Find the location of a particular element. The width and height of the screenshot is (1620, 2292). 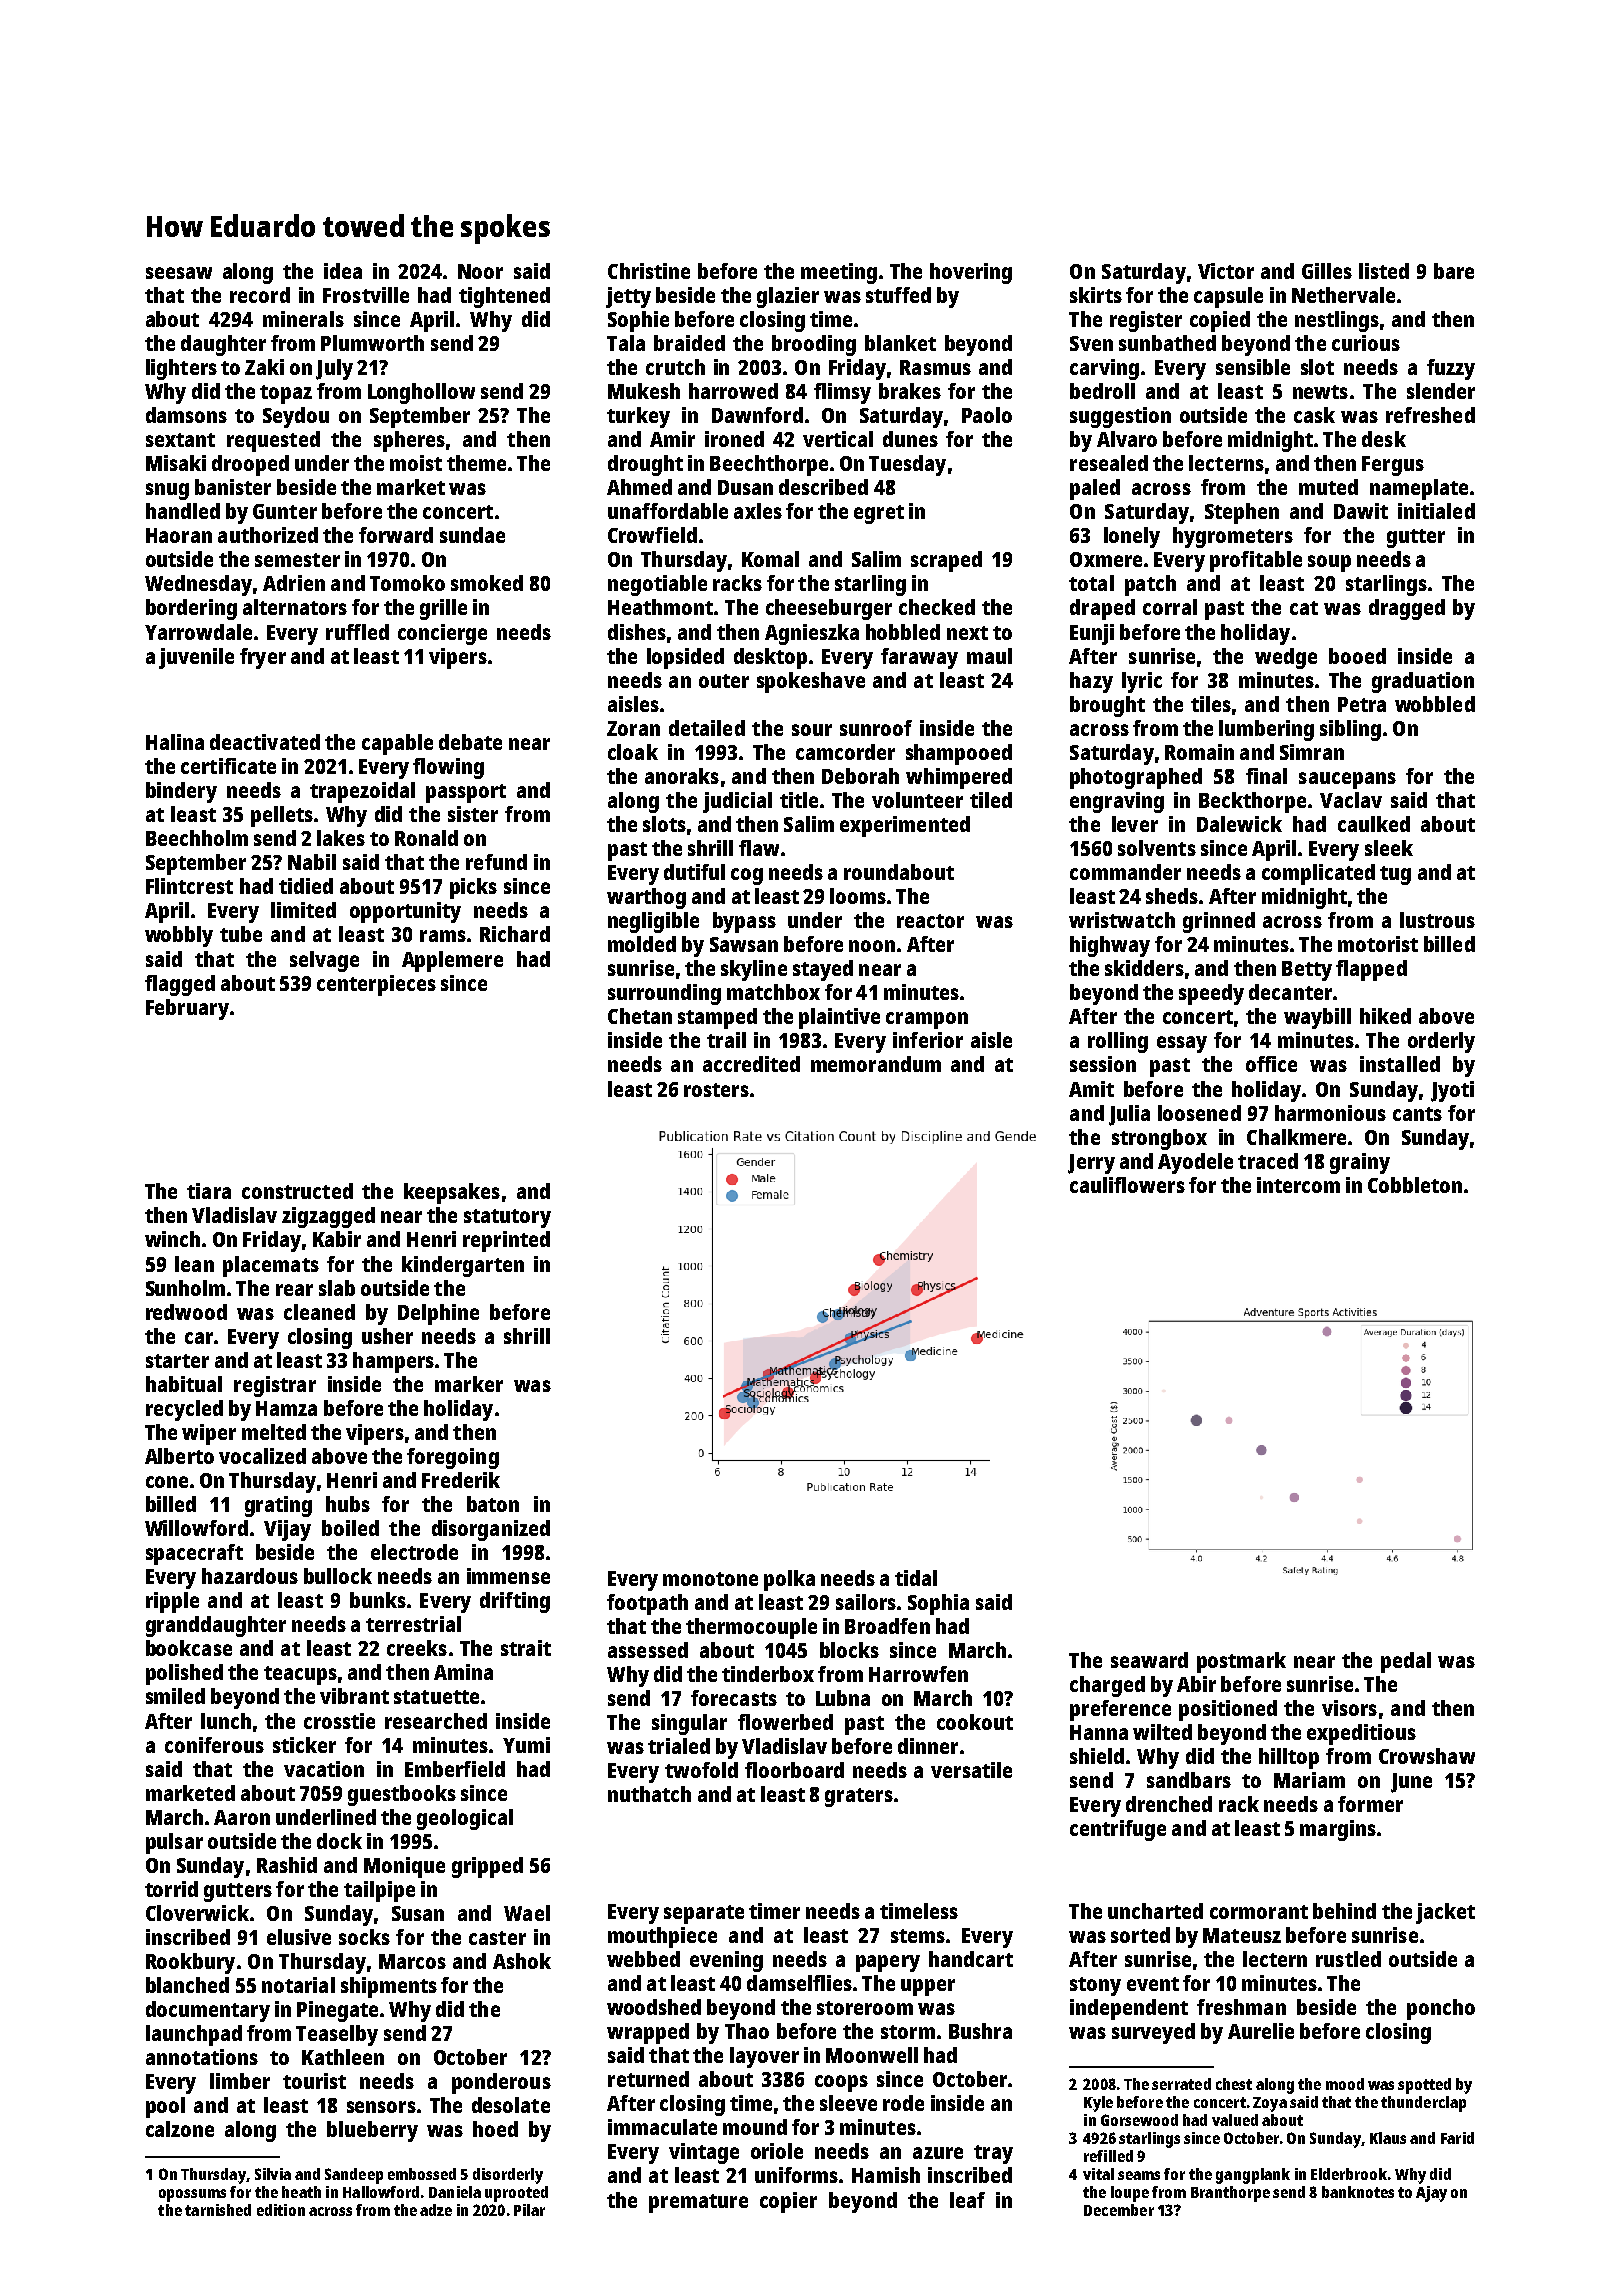

polka is located at coordinates (789, 1580).
